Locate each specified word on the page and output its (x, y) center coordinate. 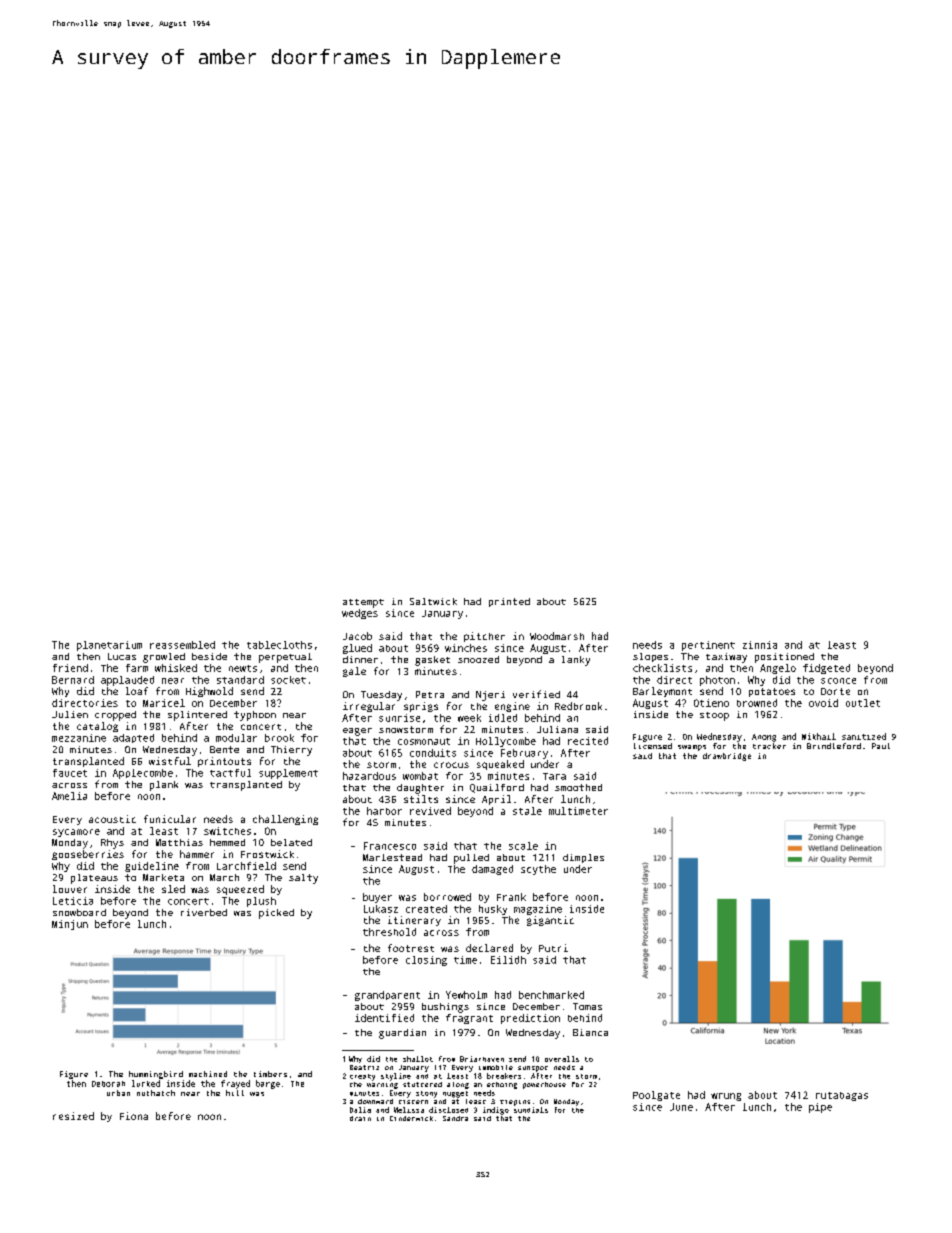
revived (430, 811)
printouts (224, 762)
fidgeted (826, 669)
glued (357, 649)
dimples (583, 858)
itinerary (414, 921)
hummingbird (156, 1075)
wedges (360, 614)
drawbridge (727, 757)
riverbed (204, 912)
